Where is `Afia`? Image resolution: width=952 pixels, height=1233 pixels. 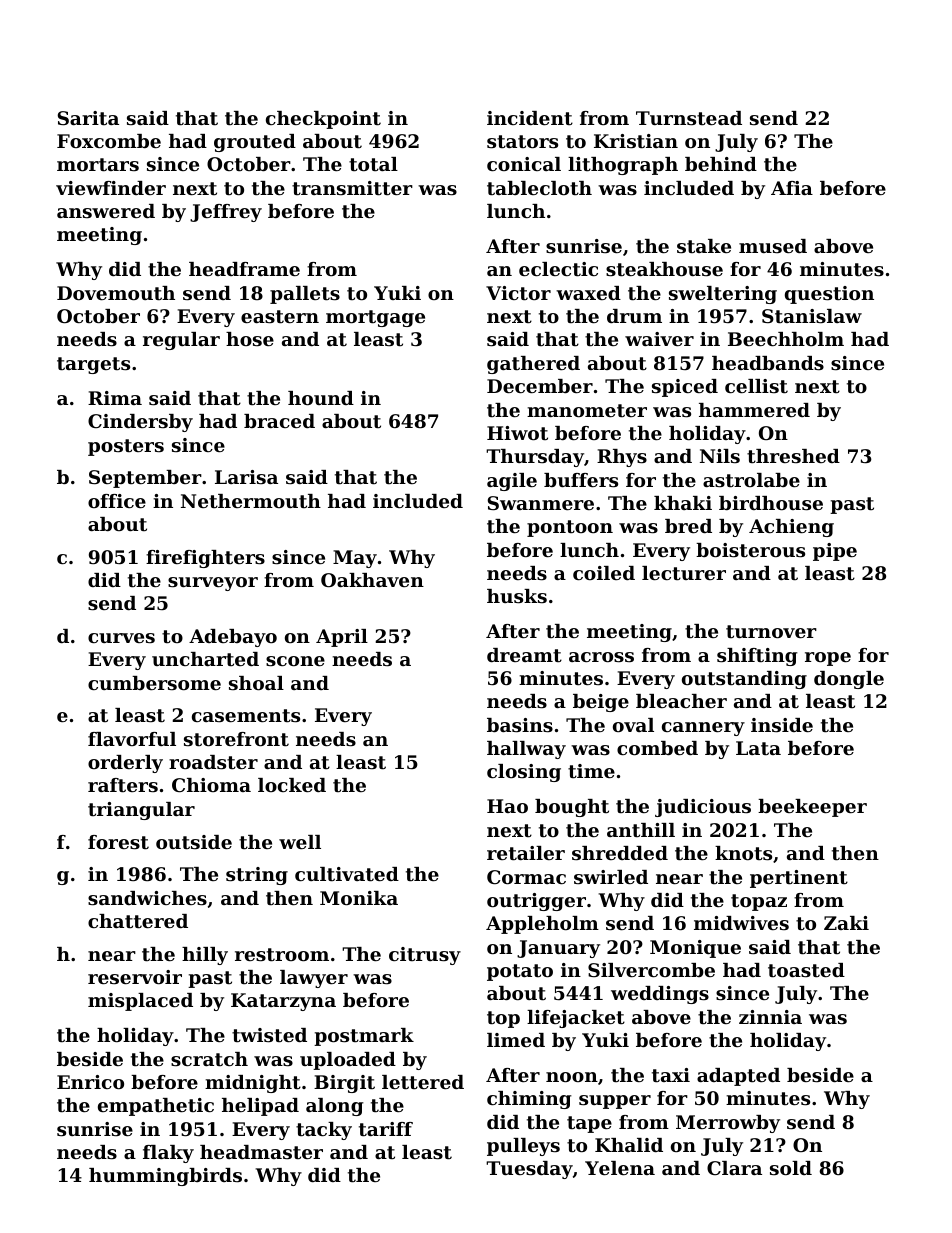 Afia is located at coordinates (792, 188).
